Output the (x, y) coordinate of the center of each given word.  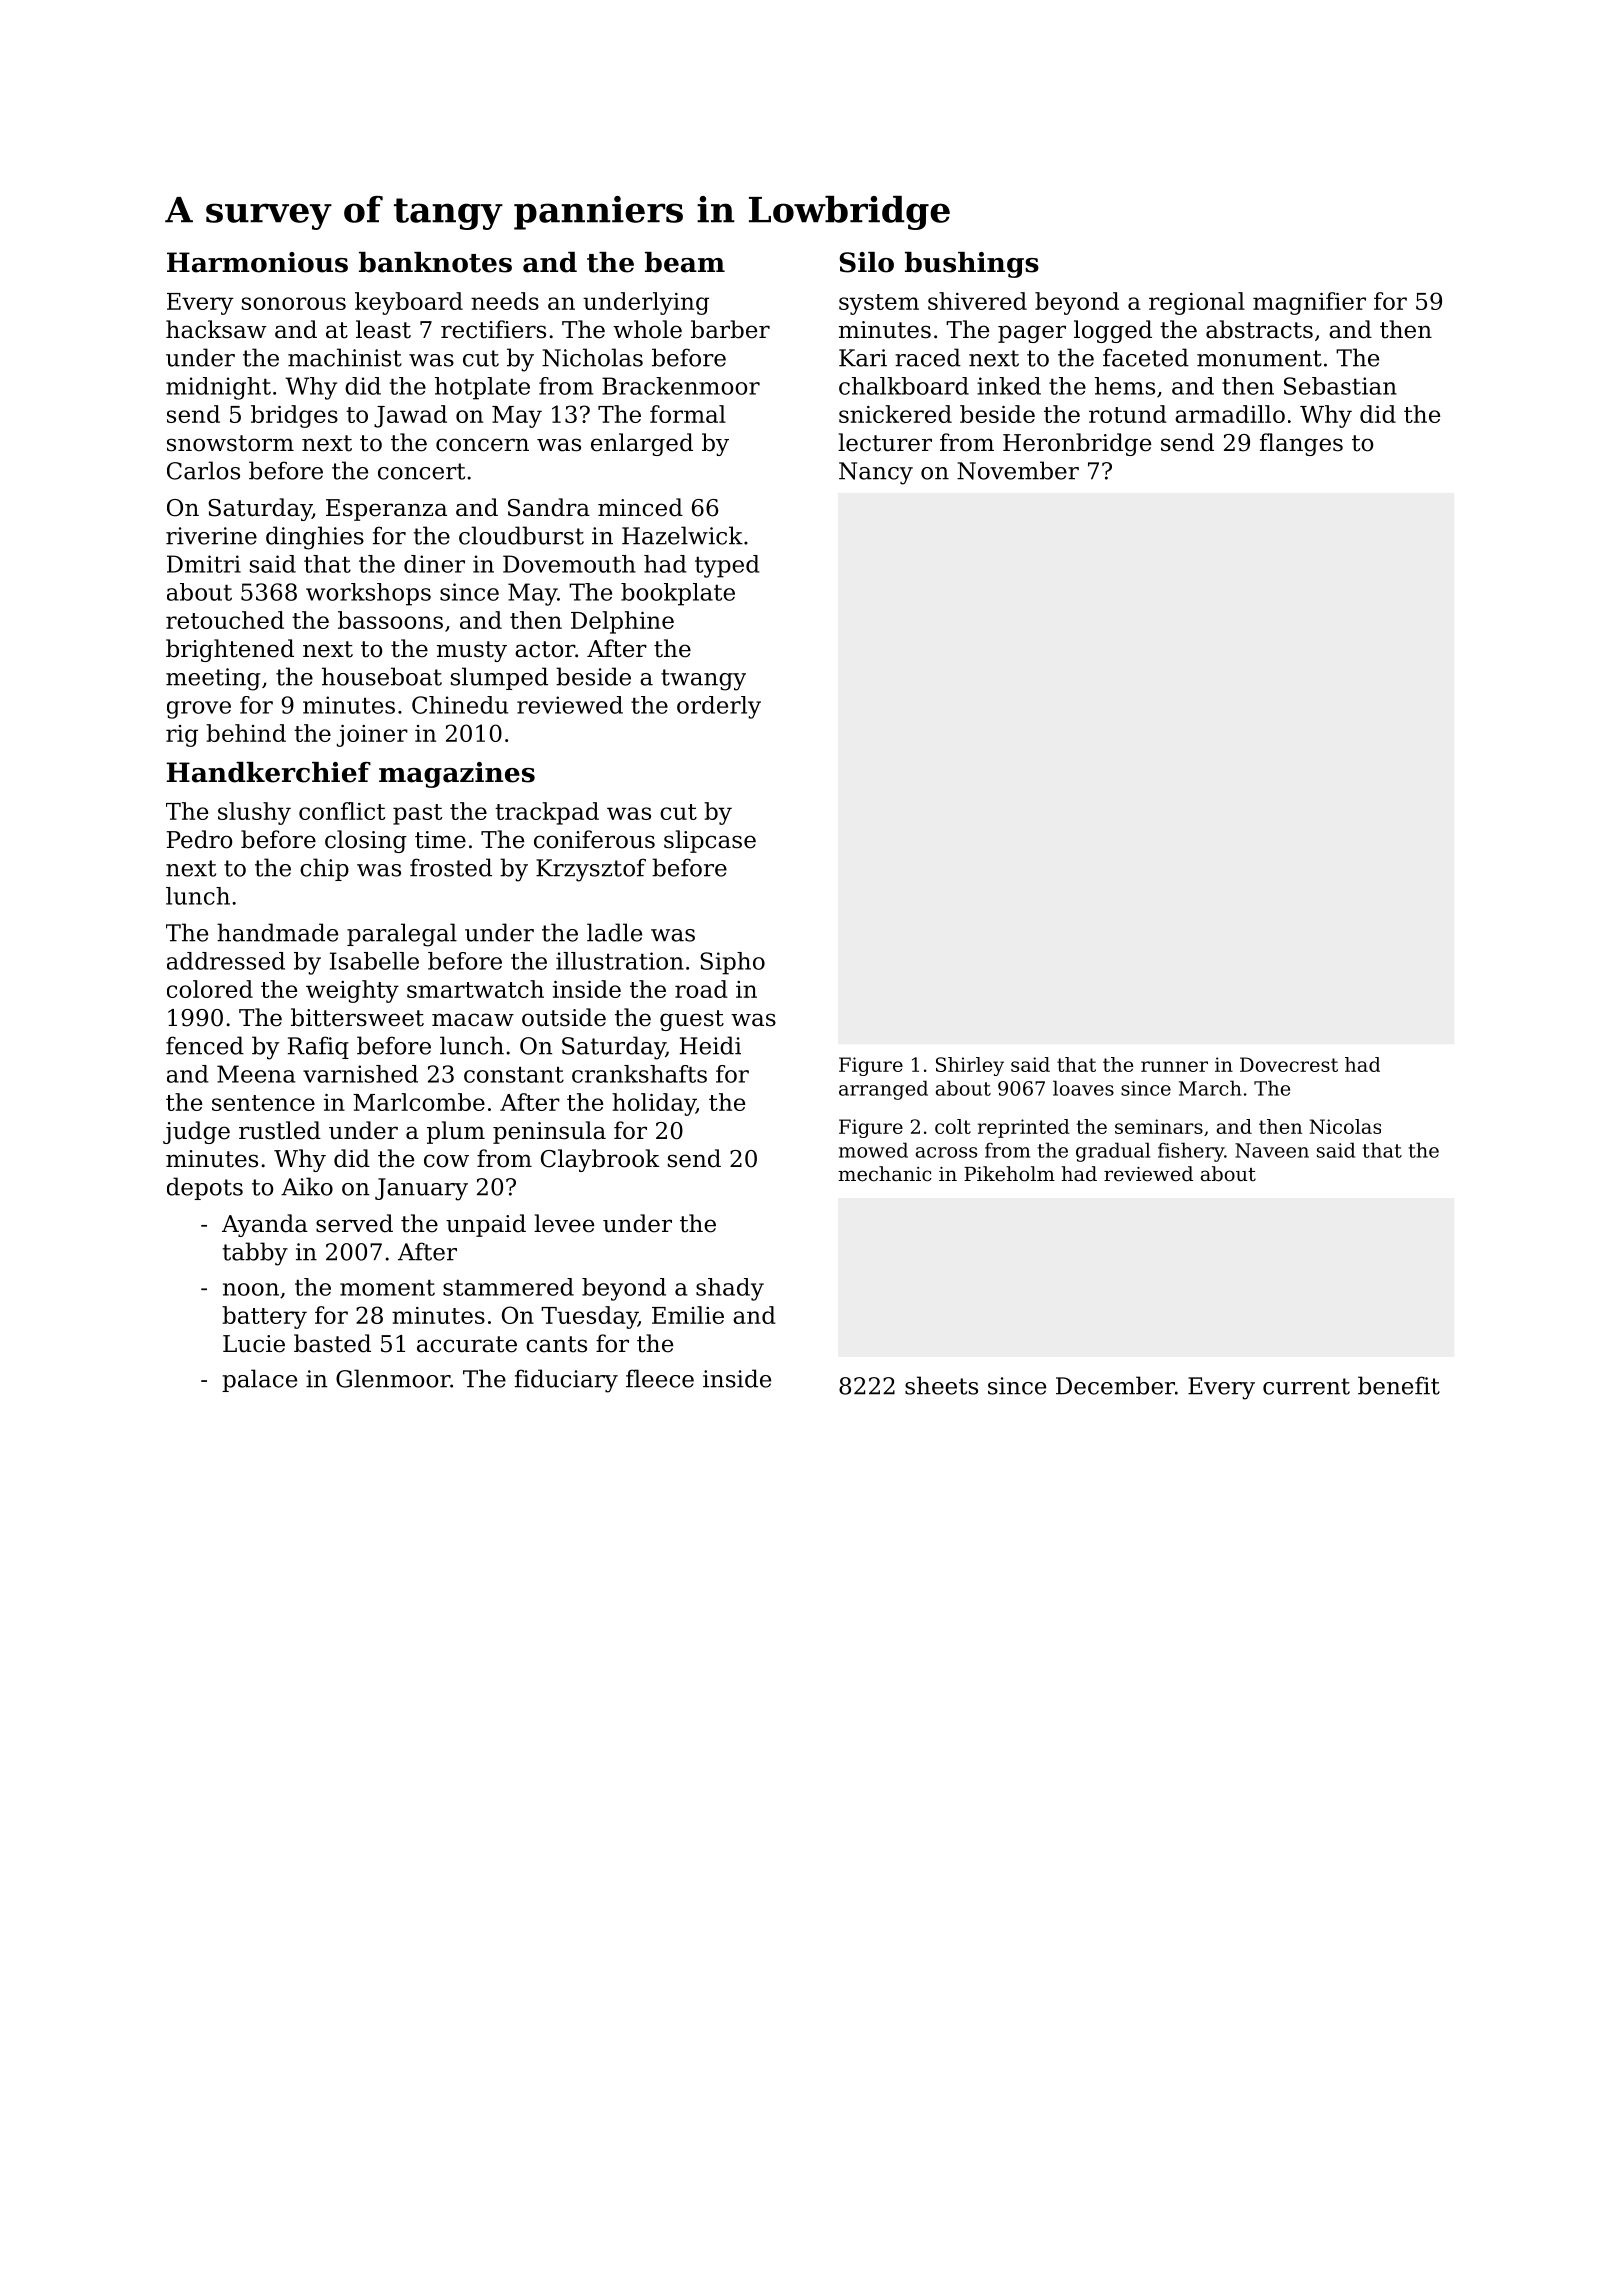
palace (259, 1380)
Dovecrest (1289, 1064)
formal (688, 414)
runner (1174, 1066)
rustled (280, 1130)
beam (685, 262)
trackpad (547, 813)
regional (1197, 303)
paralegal (402, 935)
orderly (719, 707)
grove (199, 710)
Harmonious (257, 262)
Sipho (732, 963)
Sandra (549, 507)
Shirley (970, 1066)
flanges (1301, 444)
